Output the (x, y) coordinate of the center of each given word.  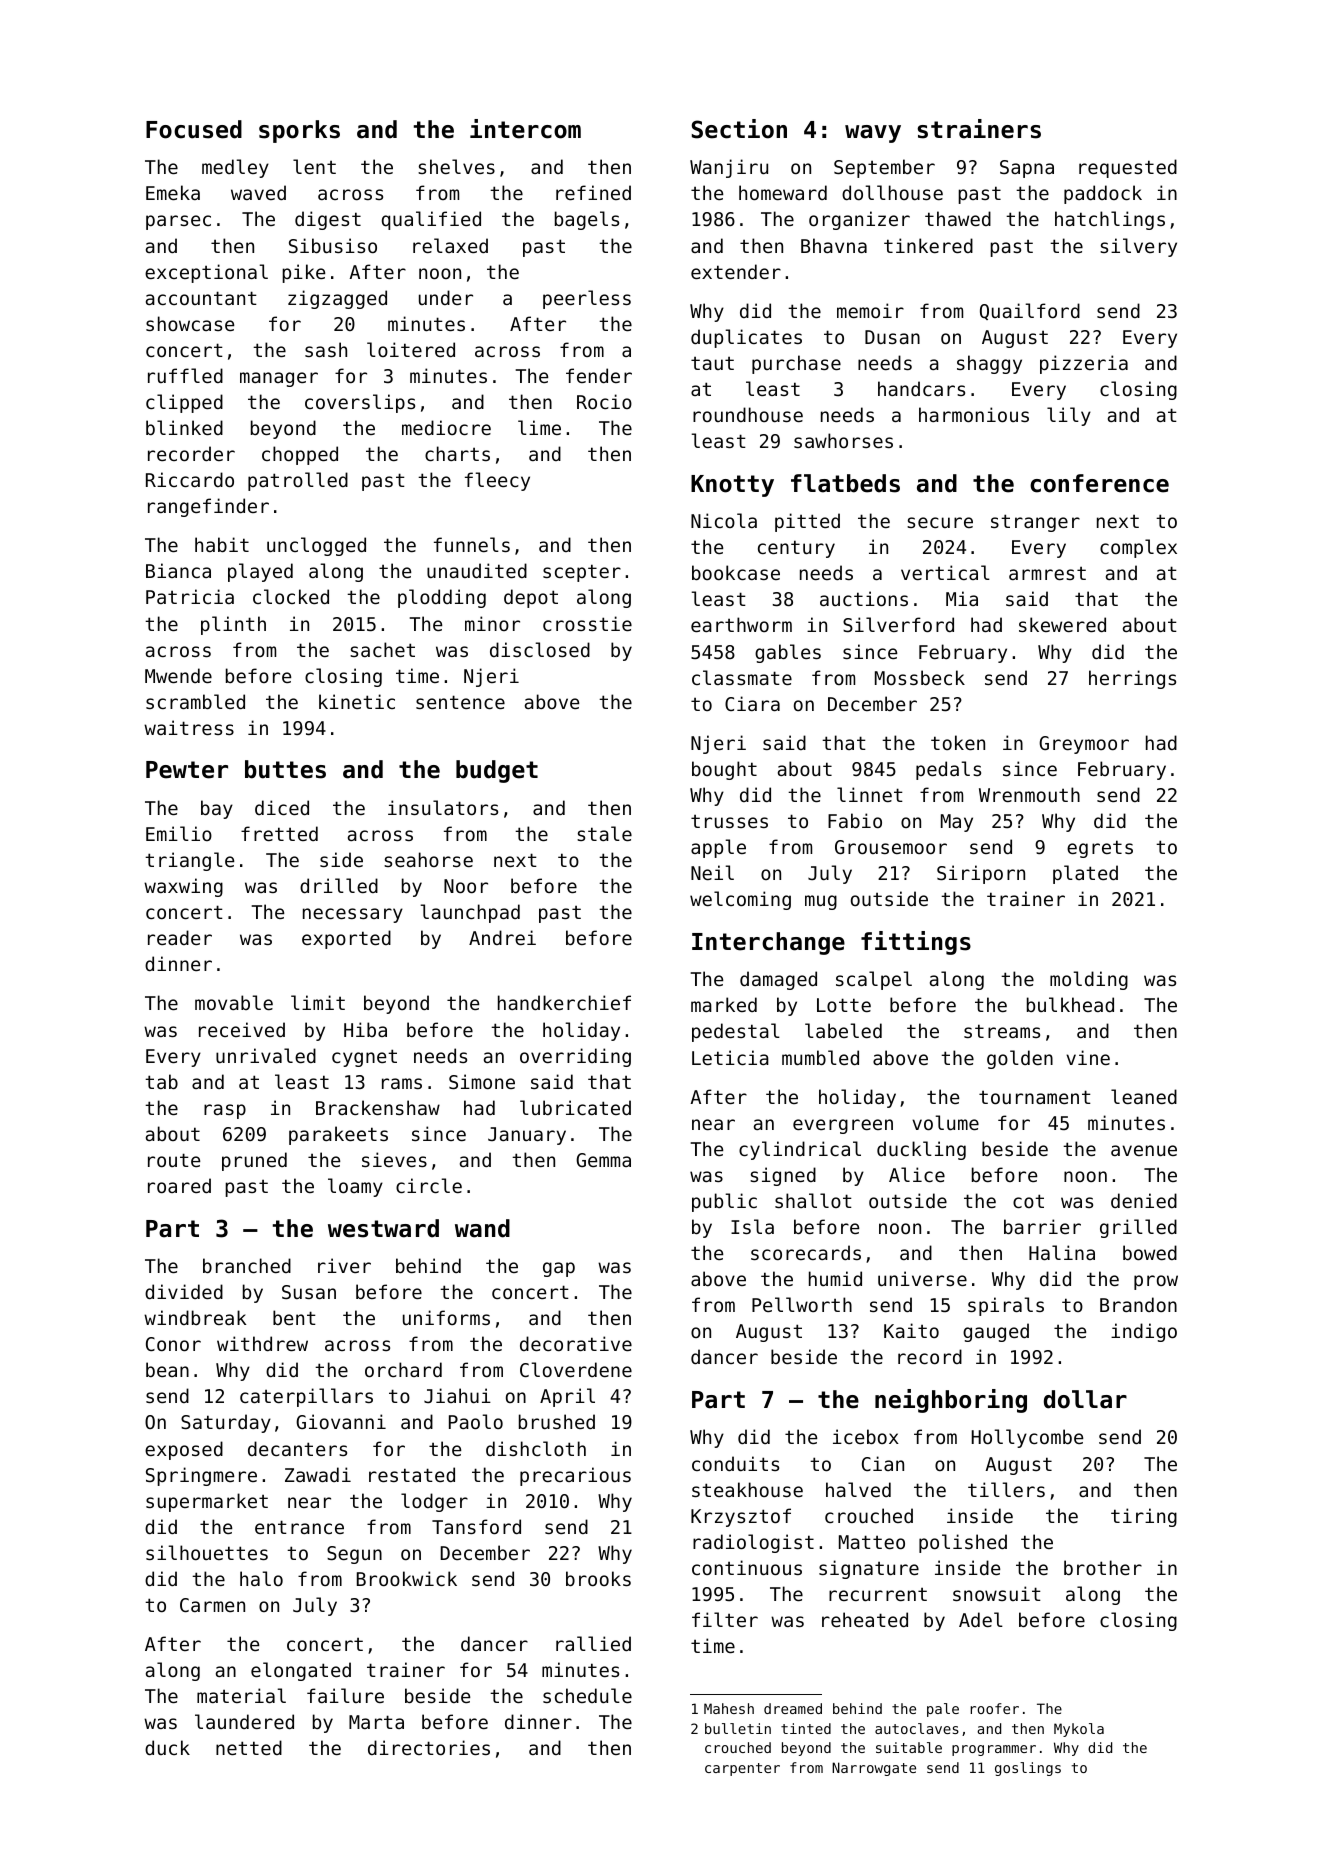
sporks (299, 131)
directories (429, 1747)
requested (1128, 168)
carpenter (742, 1769)
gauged (996, 1332)
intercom (525, 129)
